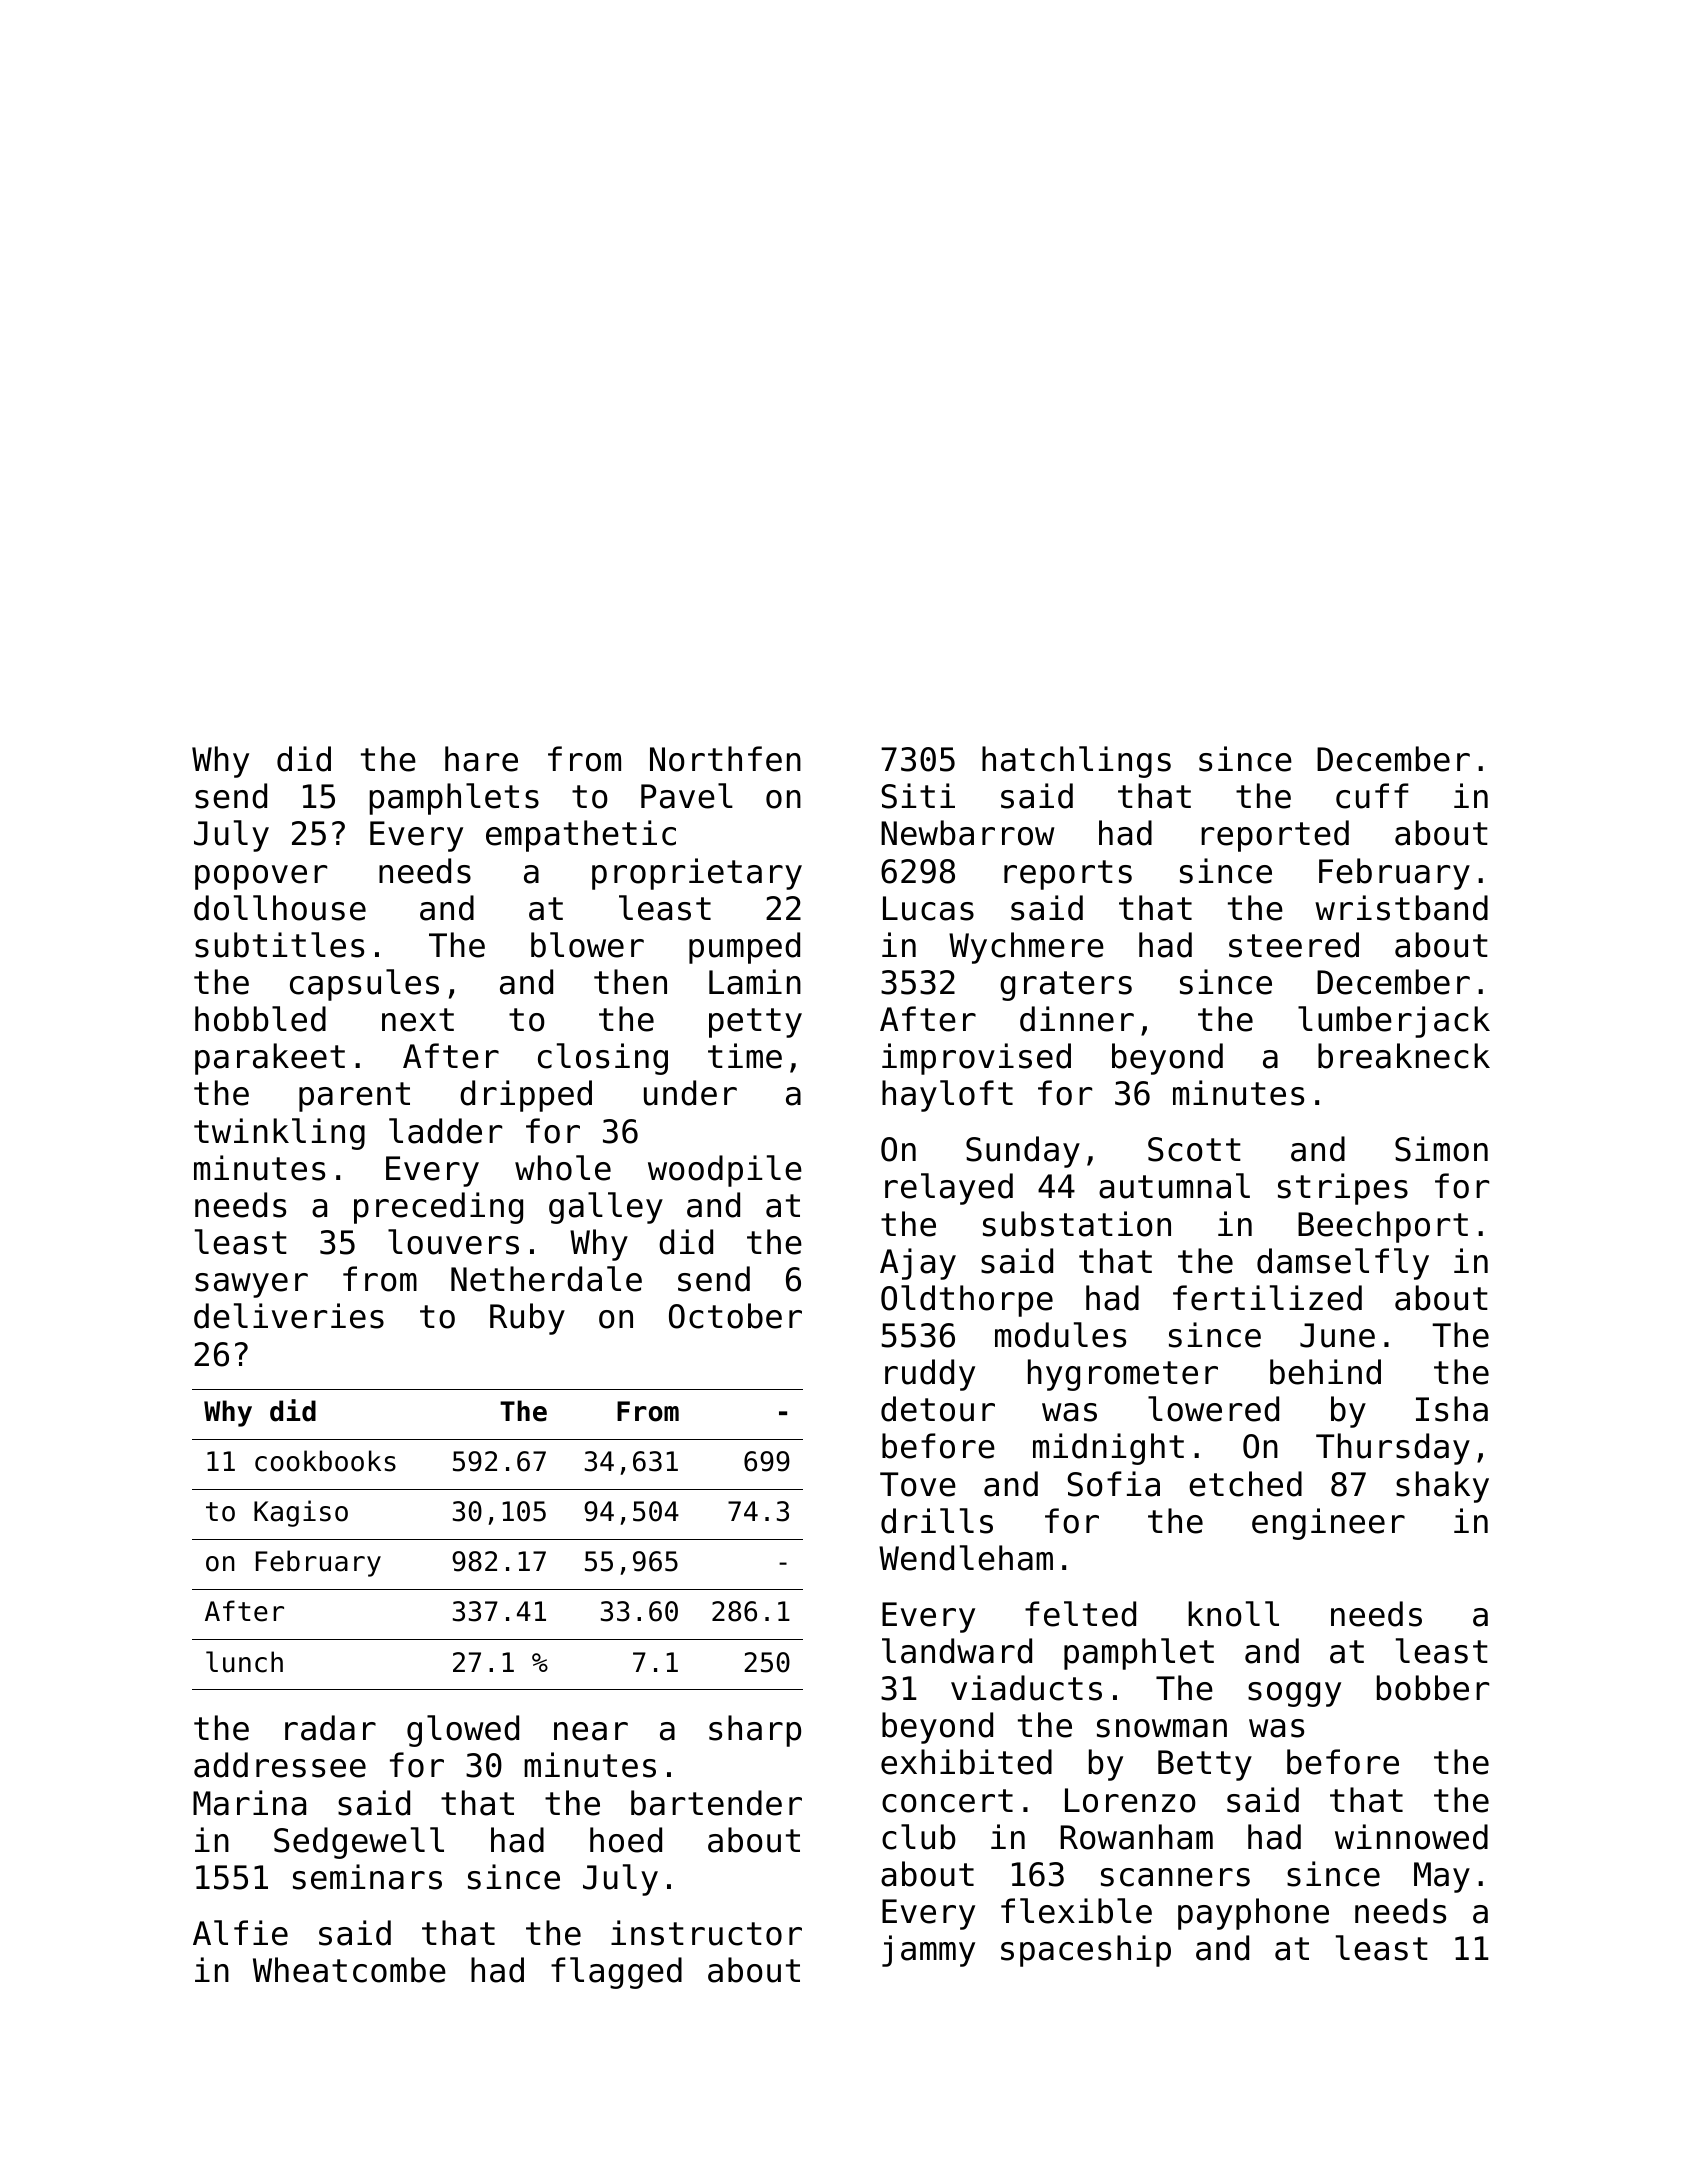 The height and width of the image is (2178, 1683). I want to click on Marina, so click(249, 1803).
